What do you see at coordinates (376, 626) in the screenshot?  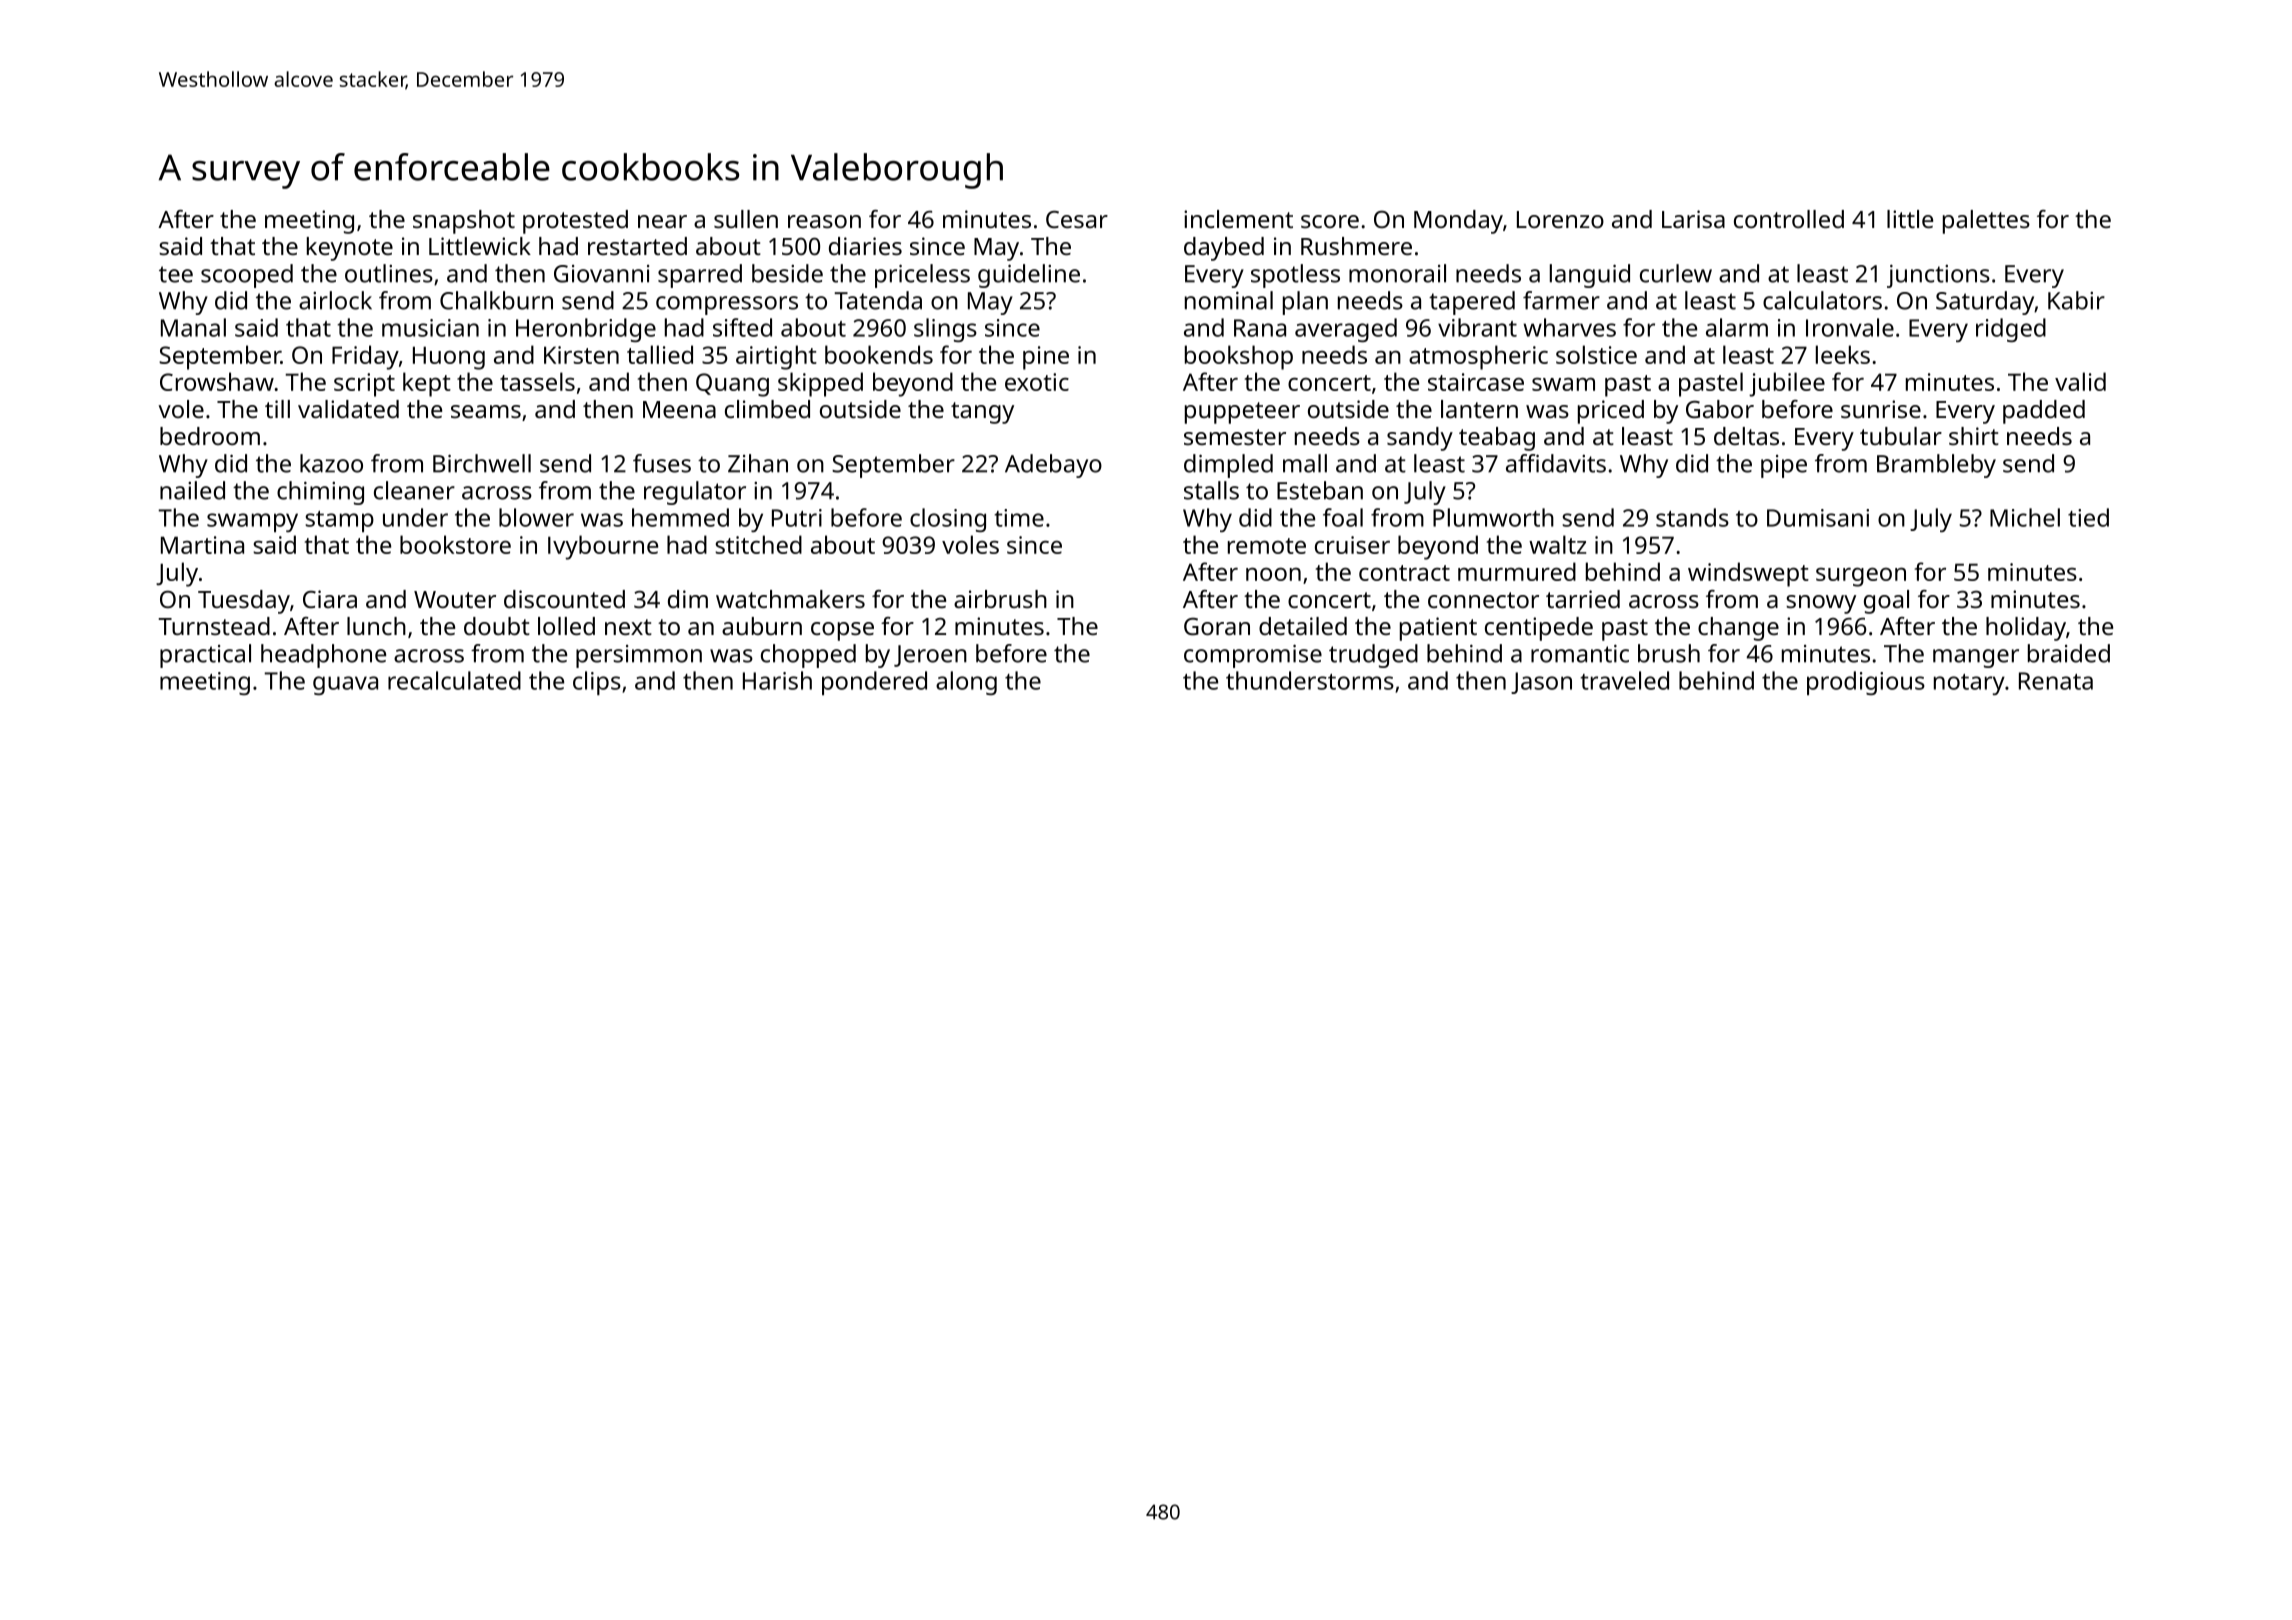 I see `lunch` at bounding box center [376, 626].
